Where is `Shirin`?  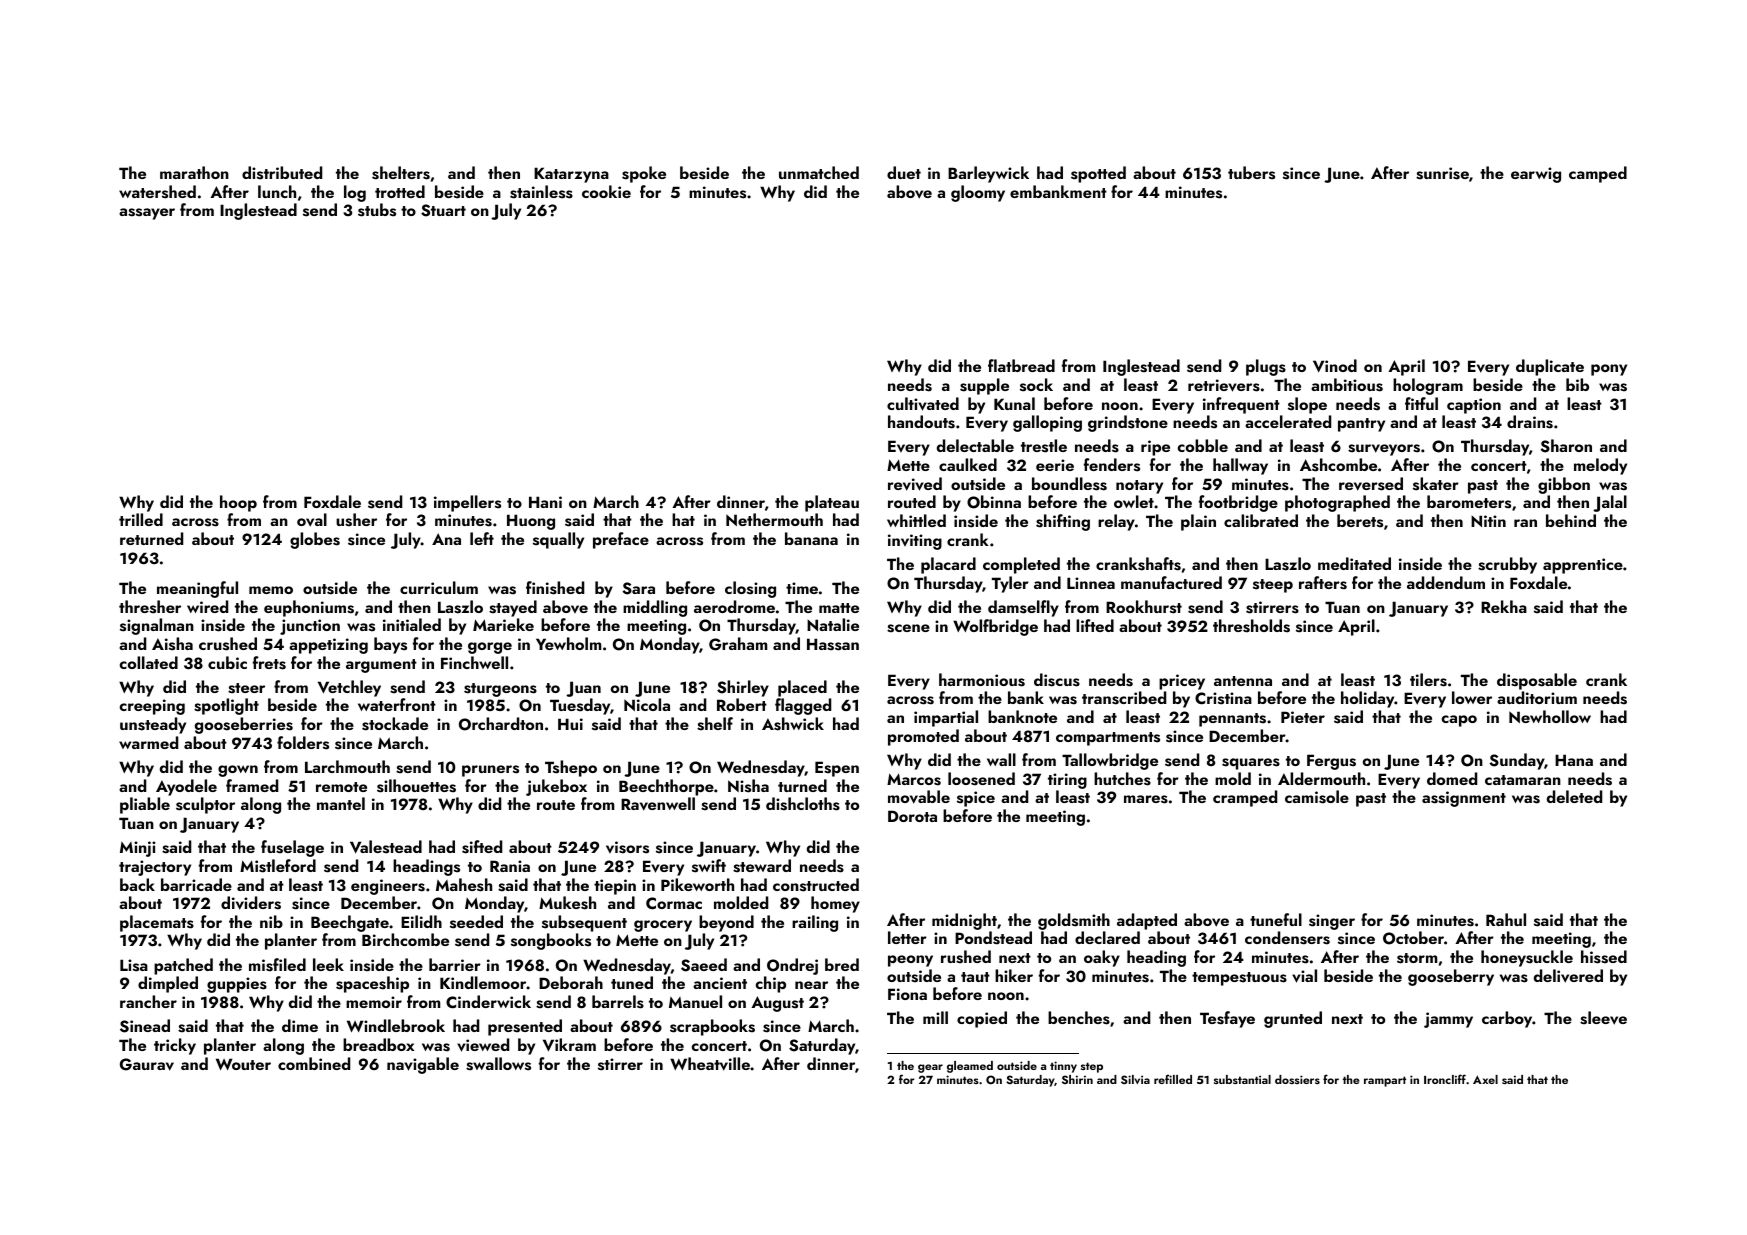 Shirin is located at coordinates (1077, 1079).
